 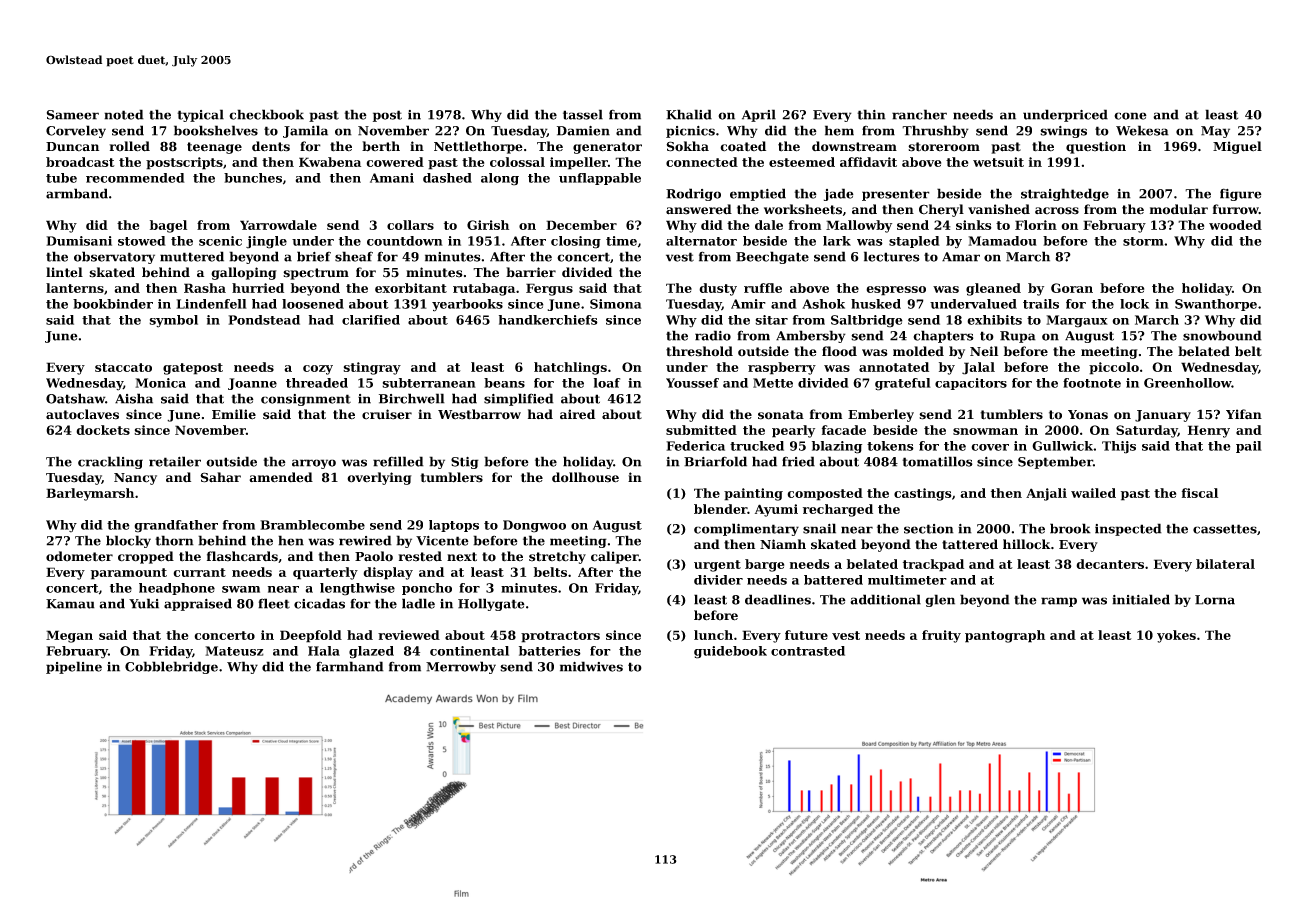 What do you see at coordinates (868, 162) in the image?
I see `affidavit` at bounding box center [868, 162].
